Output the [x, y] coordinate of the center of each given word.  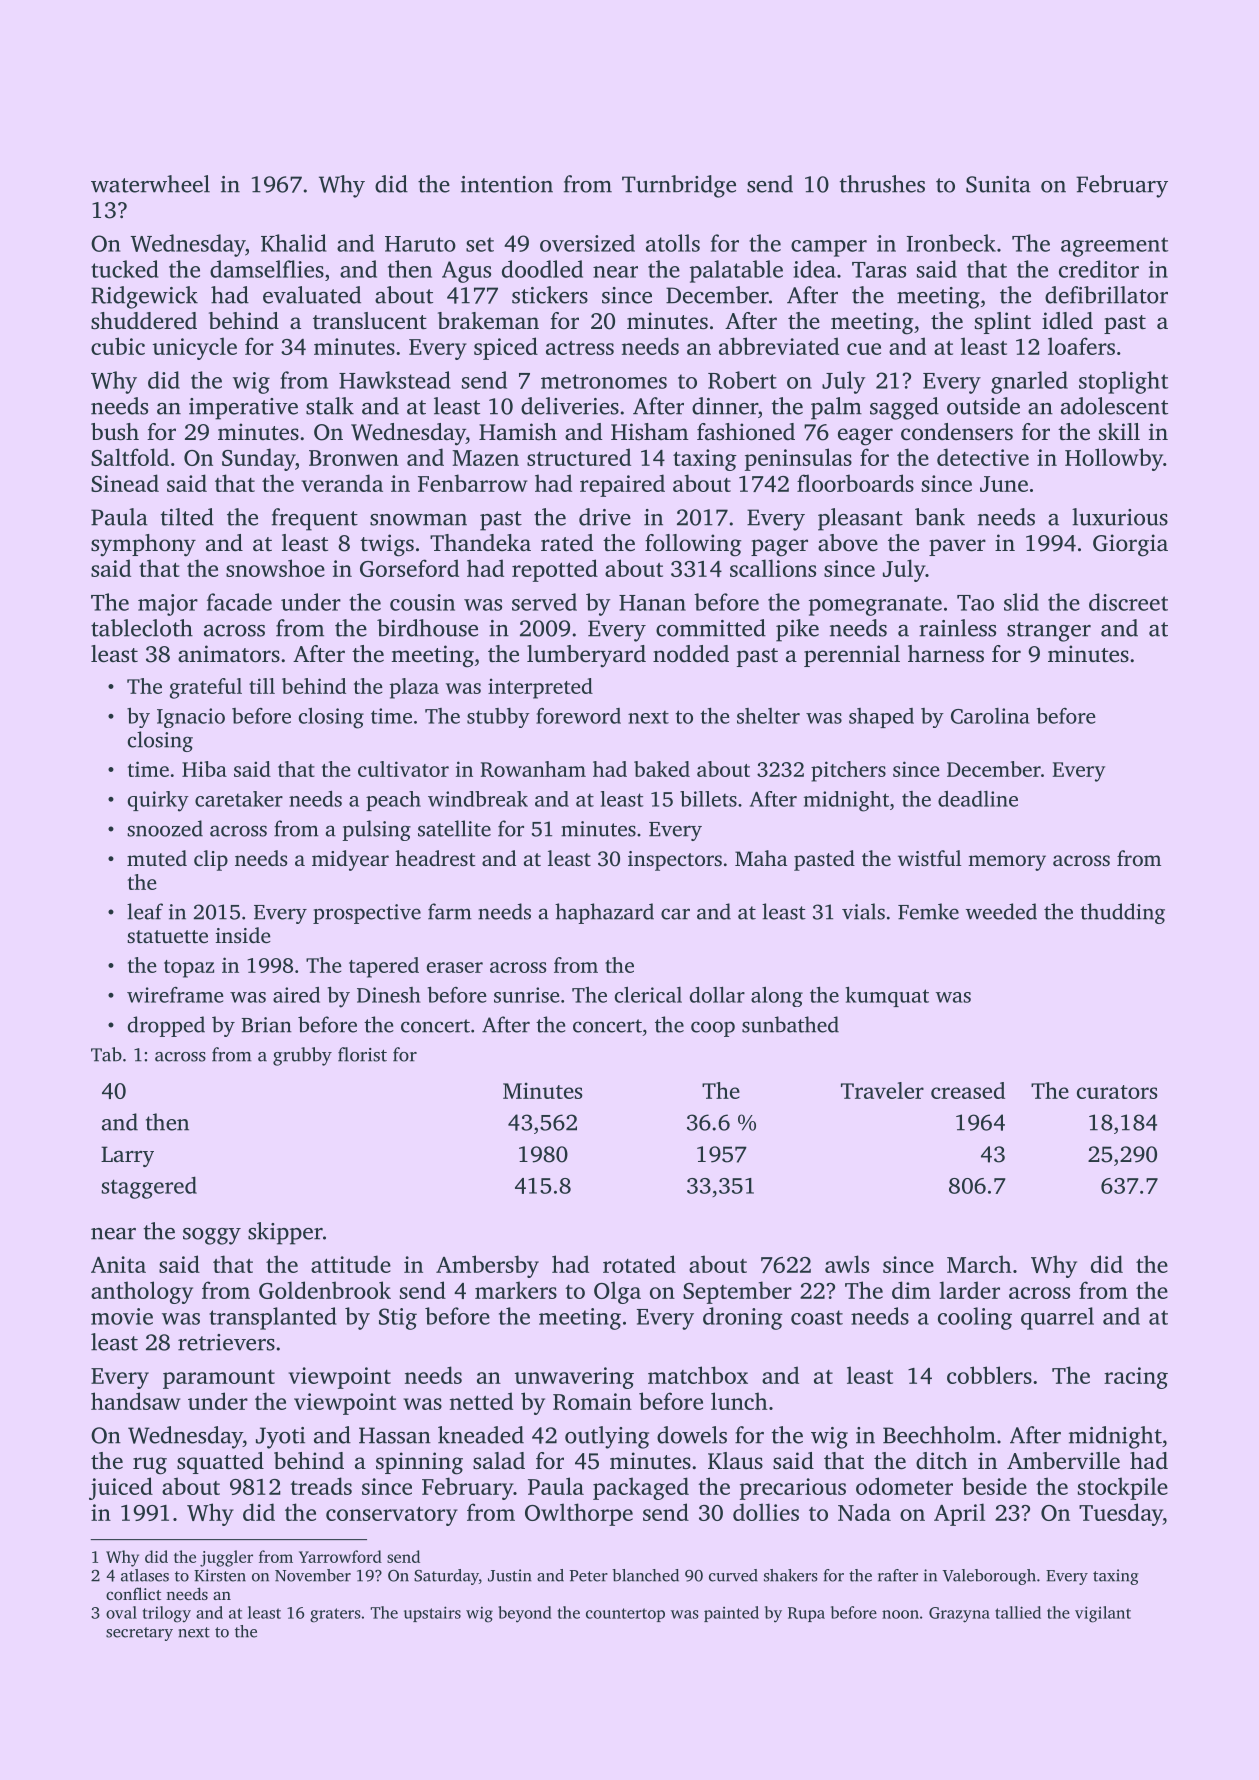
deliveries [570, 406]
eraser [455, 967]
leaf [145, 911]
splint [1003, 323]
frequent [315, 519]
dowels [692, 1435]
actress [580, 348]
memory [1007, 863]
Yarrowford [340, 1556]
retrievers [226, 1342]
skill [1119, 431]
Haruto [420, 244]
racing [1136, 1378]
